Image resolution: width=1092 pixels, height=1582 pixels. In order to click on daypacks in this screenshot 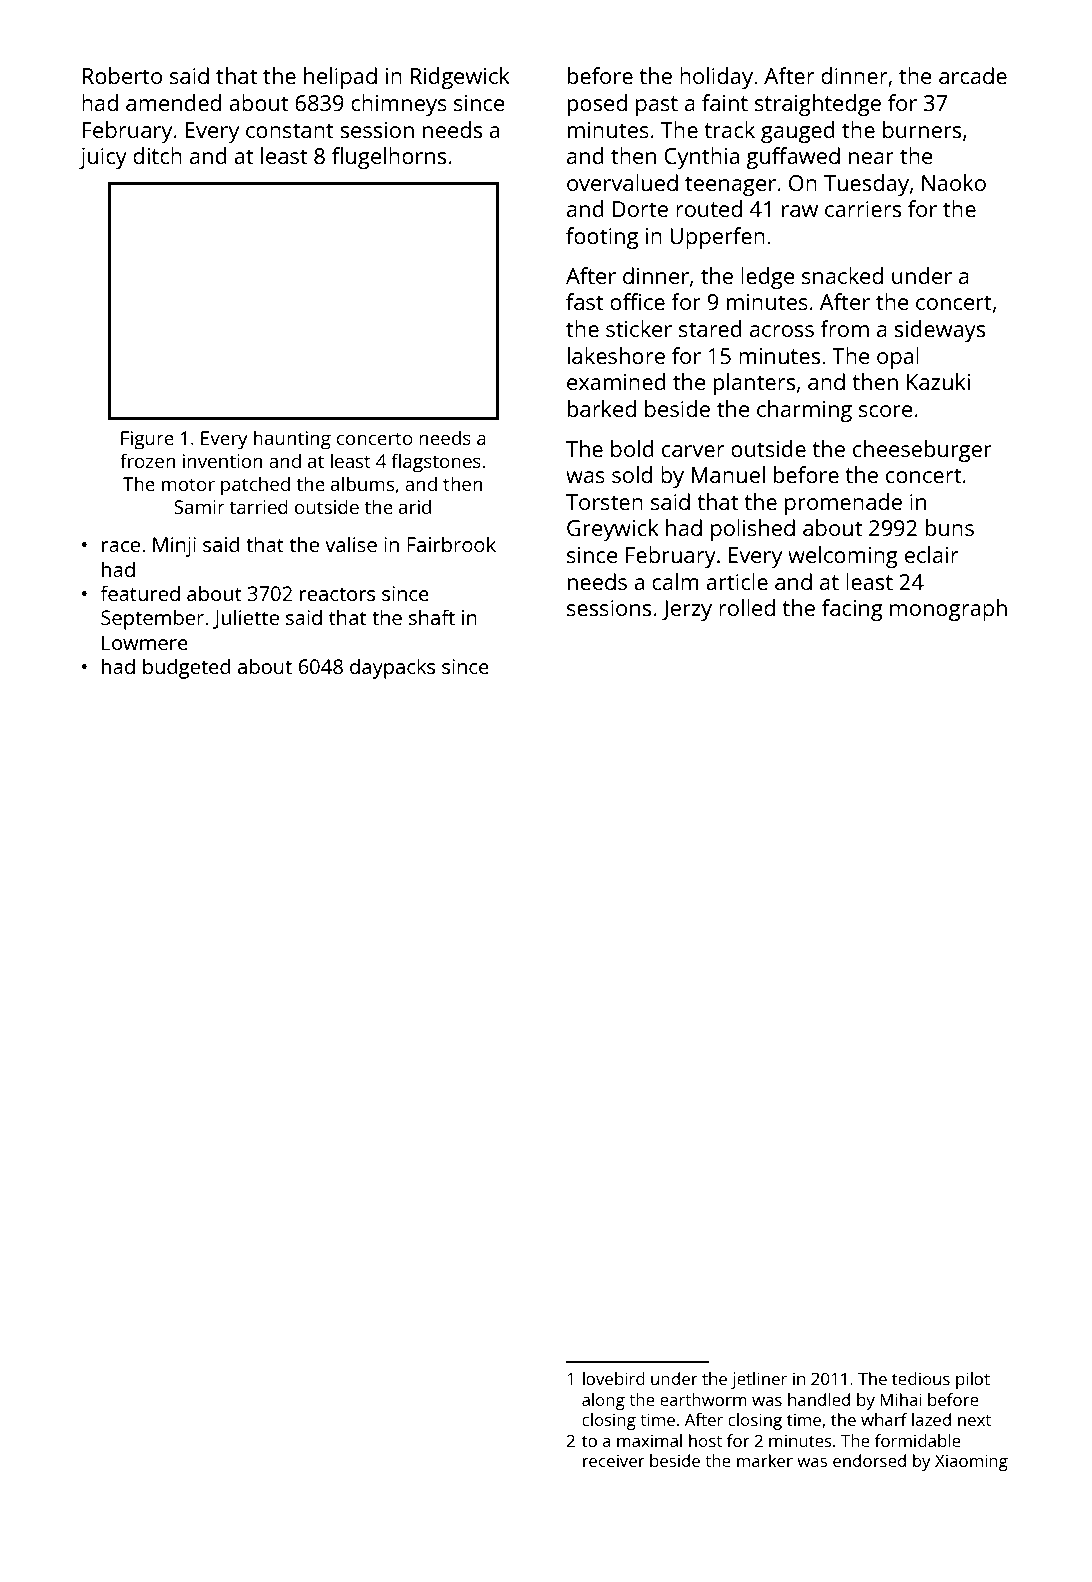, I will do `click(392, 668)`.
